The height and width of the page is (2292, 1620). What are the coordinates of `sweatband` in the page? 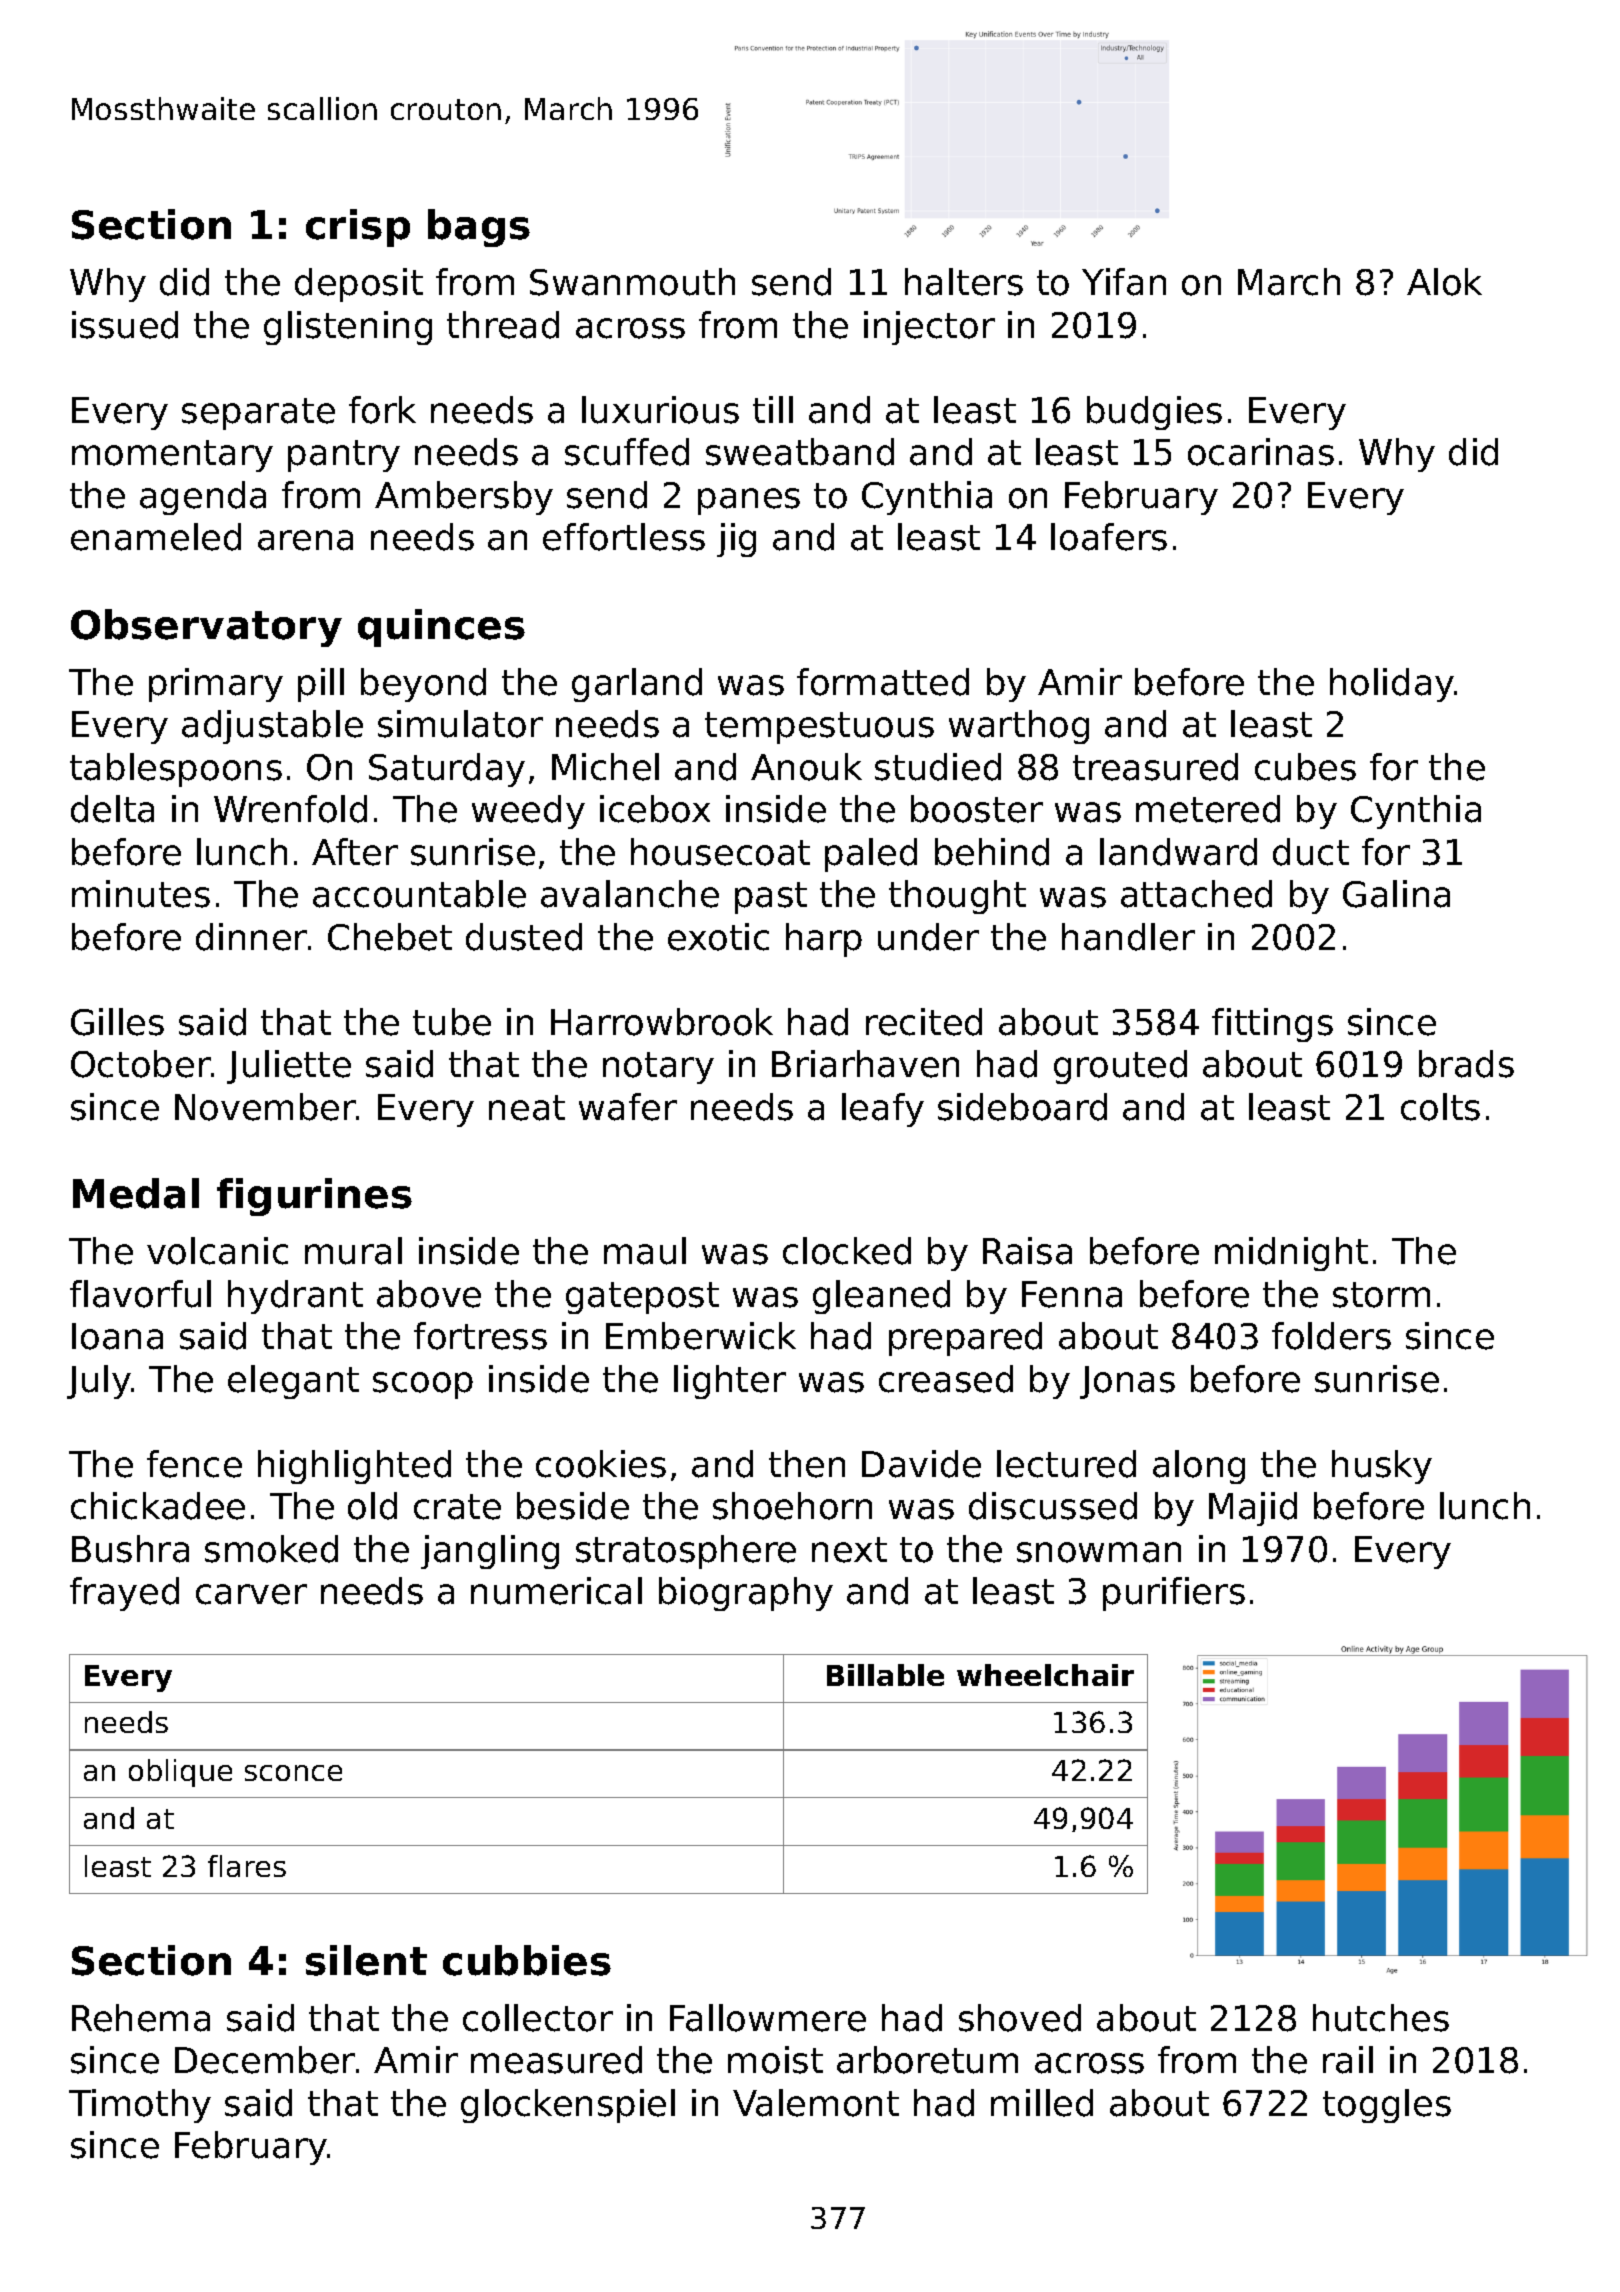 It's located at (800, 452).
